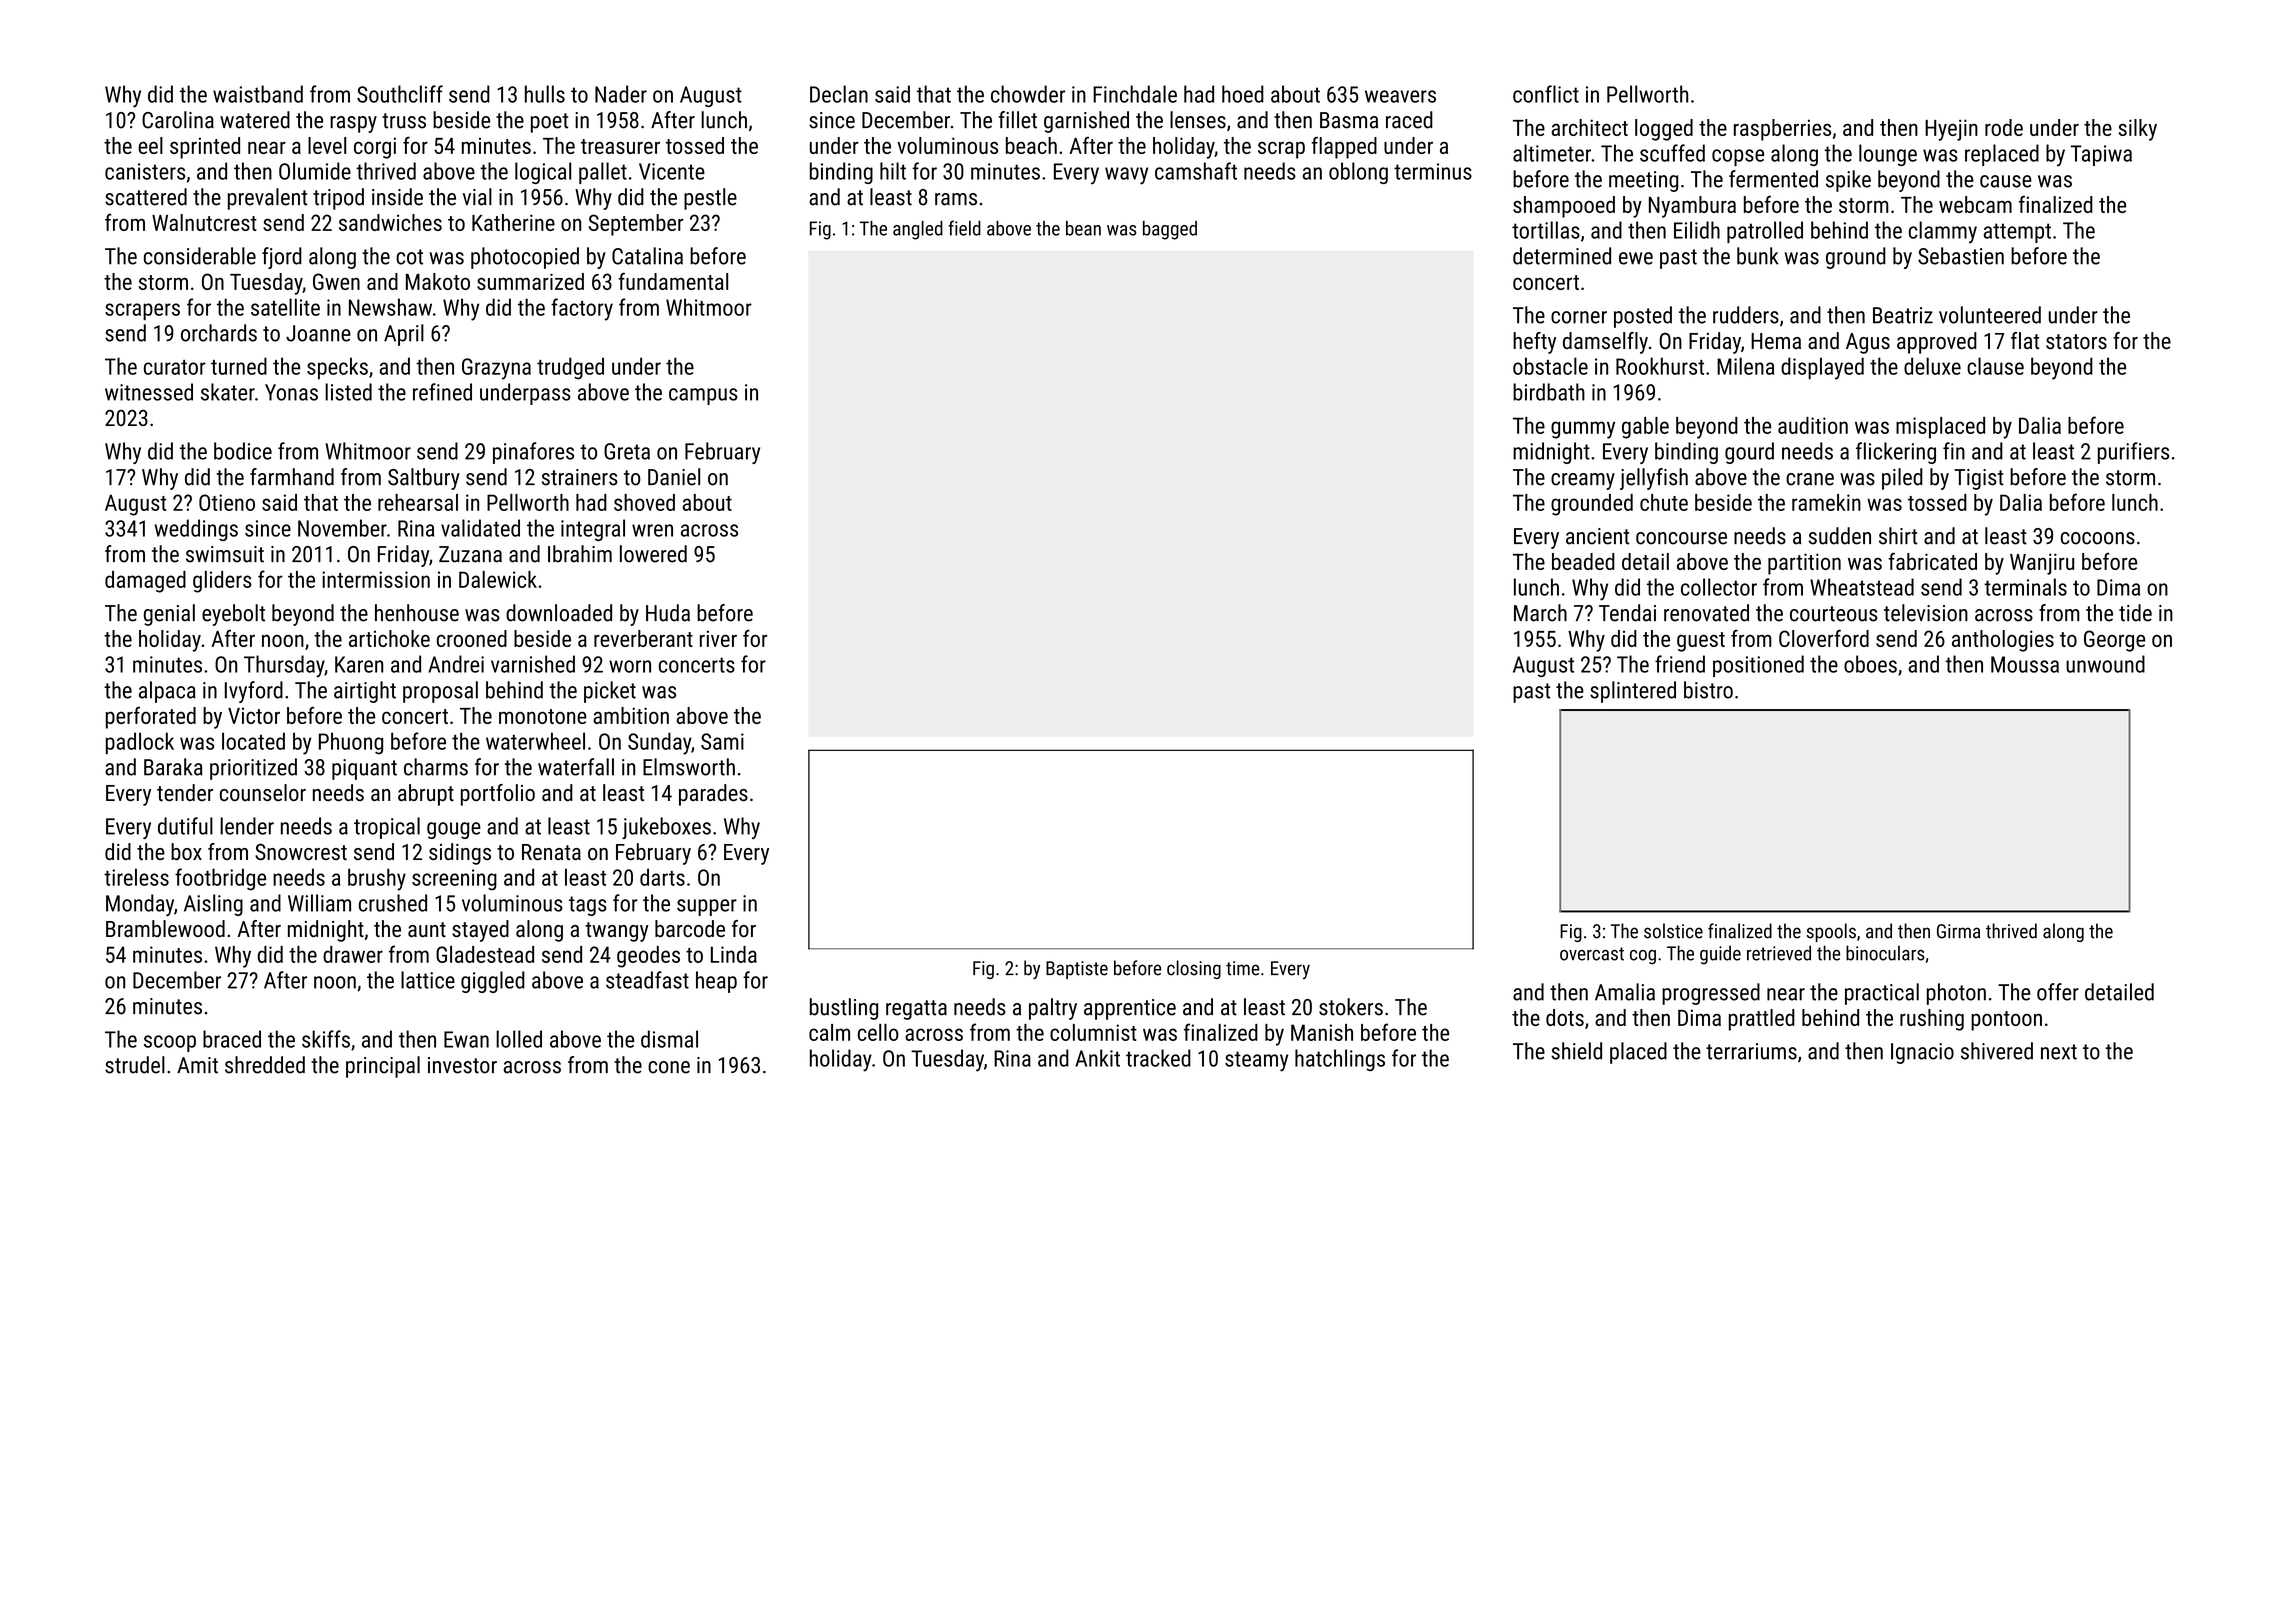 The image size is (2282, 1614). What do you see at coordinates (722, 741) in the image?
I see `Sami` at bounding box center [722, 741].
